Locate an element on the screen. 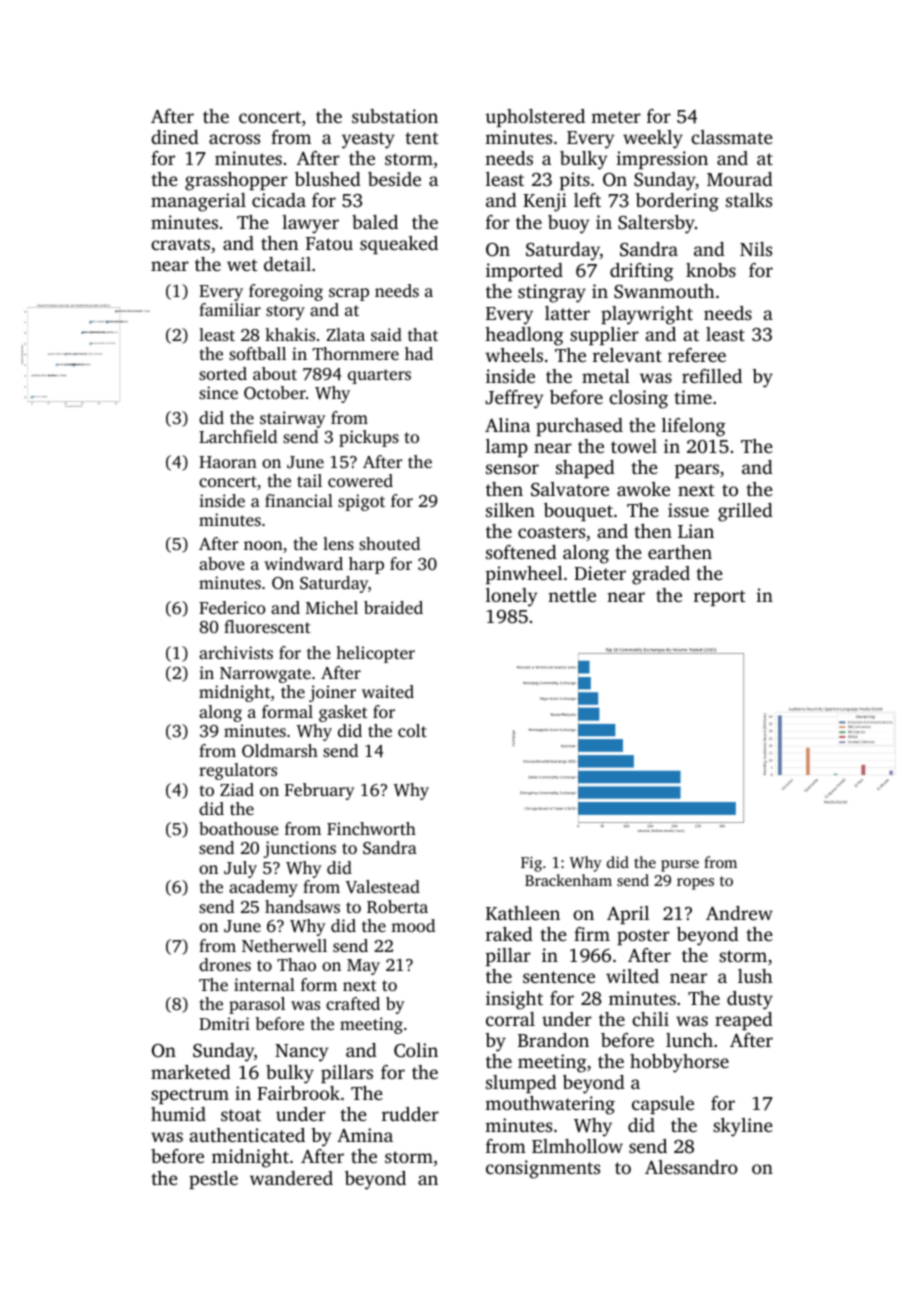 This screenshot has width=924, height=1311. pinwheel is located at coordinates (524, 575).
